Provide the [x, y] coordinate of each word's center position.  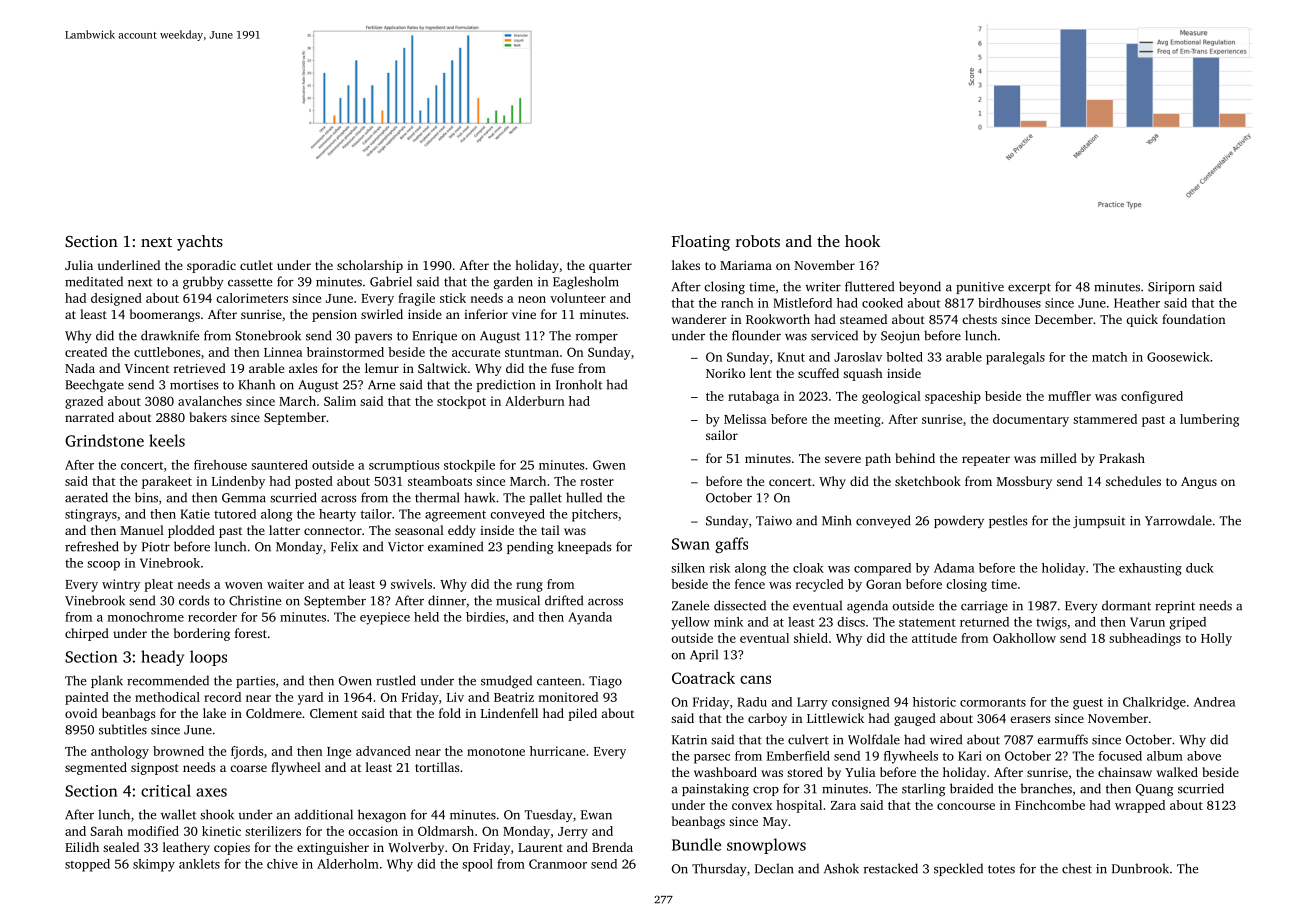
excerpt [1029, 288]
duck [1200, 568]
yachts [200, 243]
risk [720, 568]
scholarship [370, 266]
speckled [958, 869]
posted [314, 482]
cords [194, 600]
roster [597, 482]
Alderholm [348, 864]
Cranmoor [558, 864]
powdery [959, 521]
